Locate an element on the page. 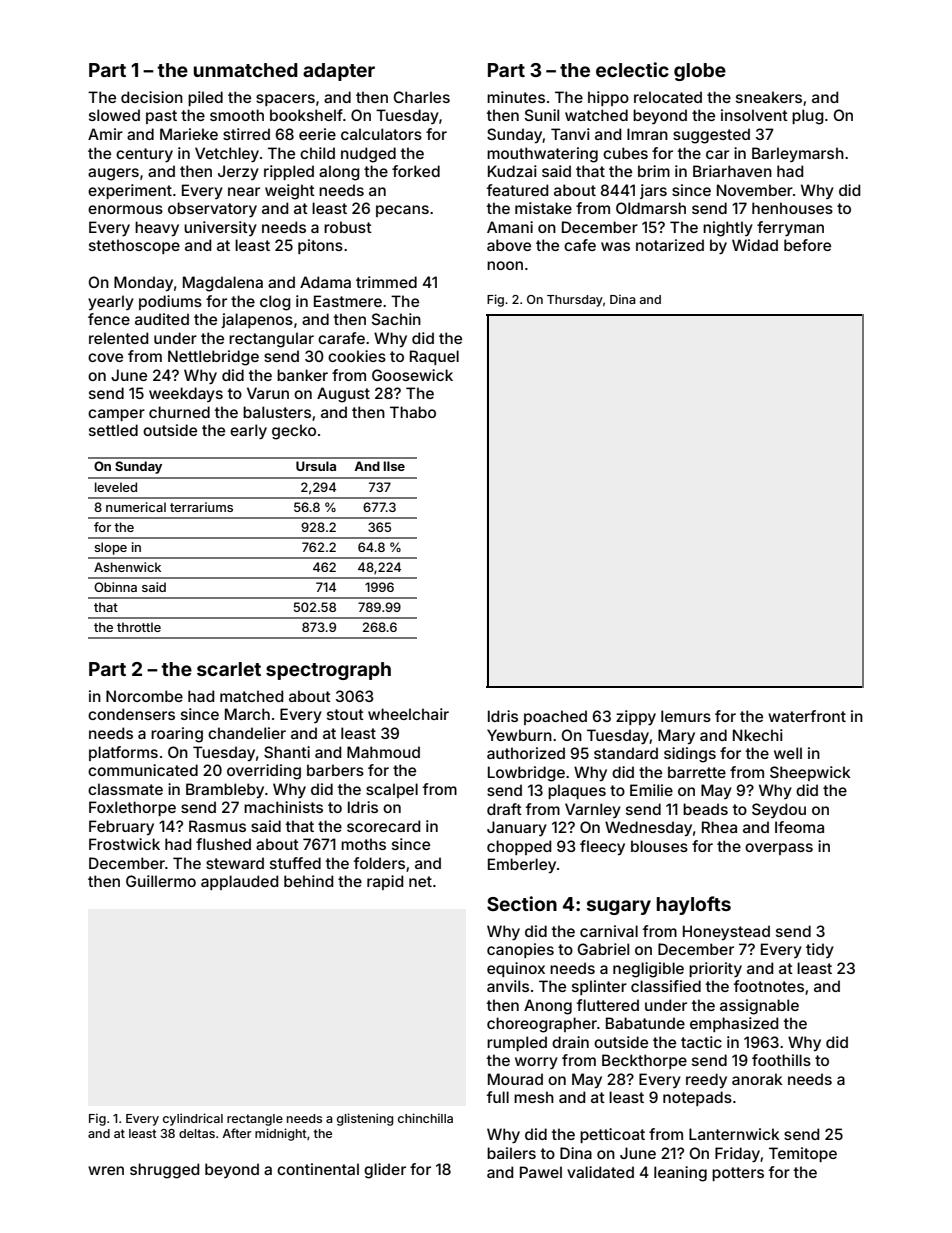 Image resolution: width=952 pixels, height=1233 pixels. shrugged is located at coordinates (165, 1171).
